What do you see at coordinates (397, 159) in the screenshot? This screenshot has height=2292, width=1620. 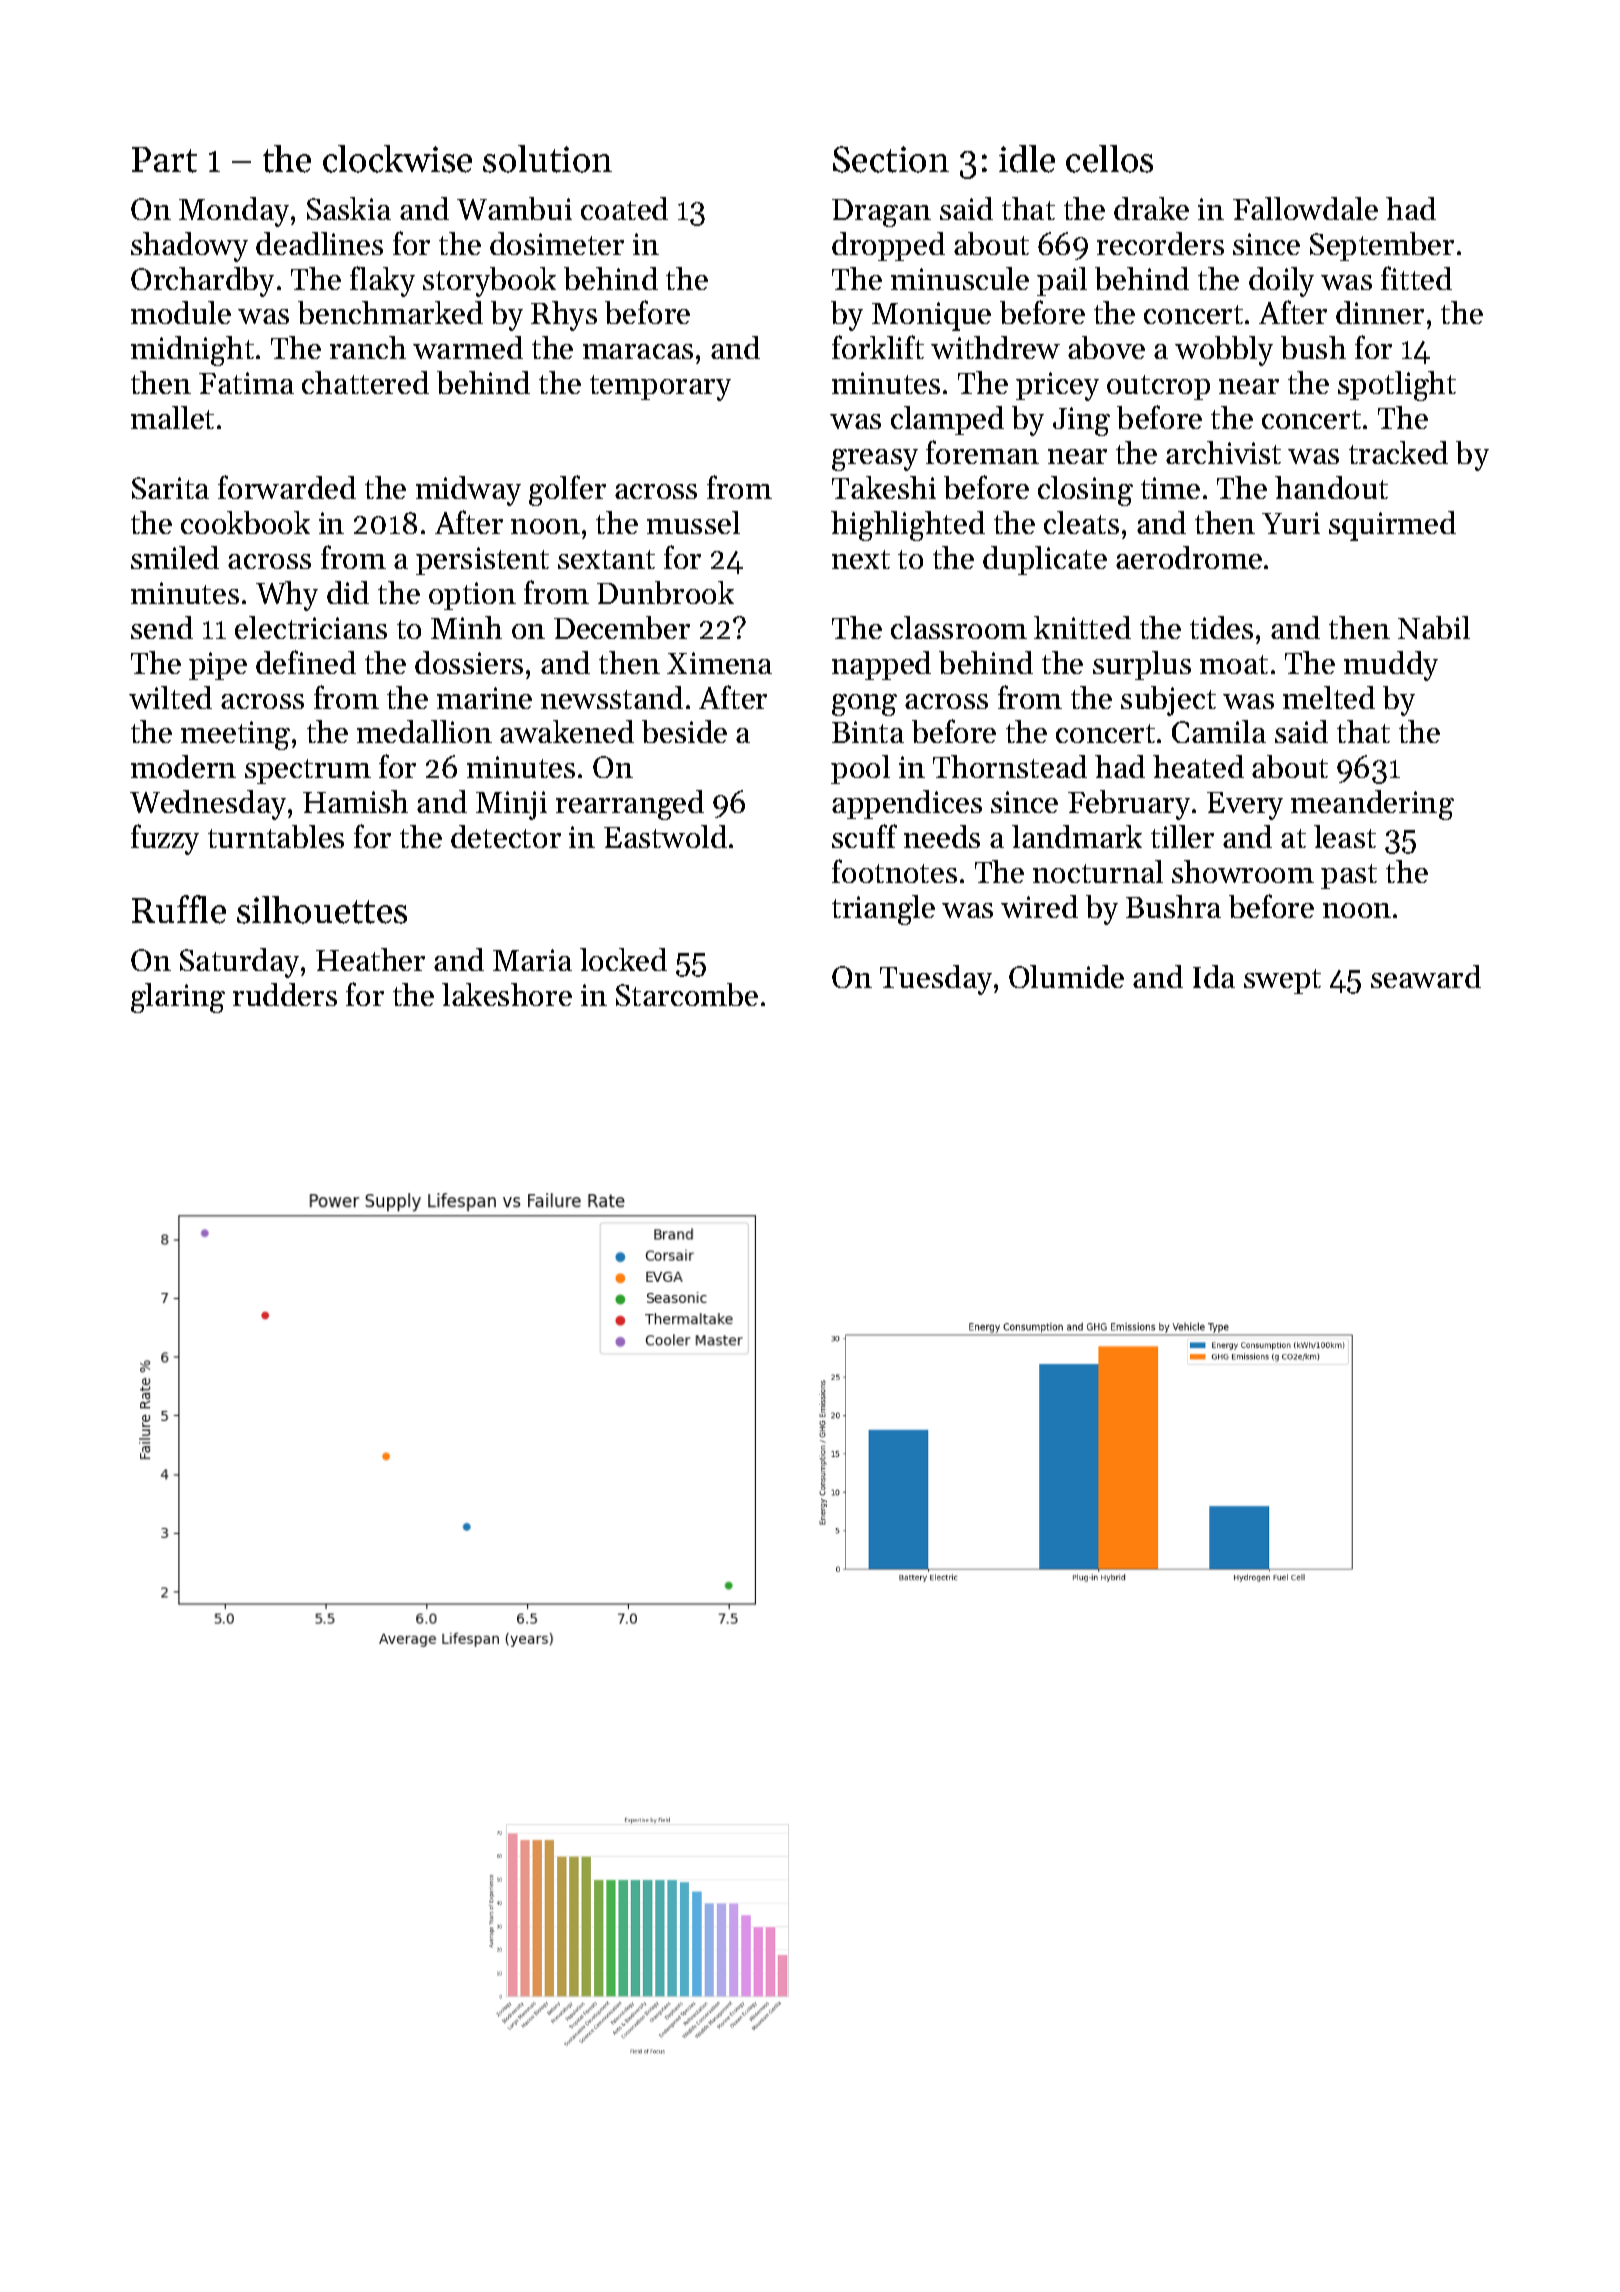 I see `clockwise` at bounding box center [397, 159].
